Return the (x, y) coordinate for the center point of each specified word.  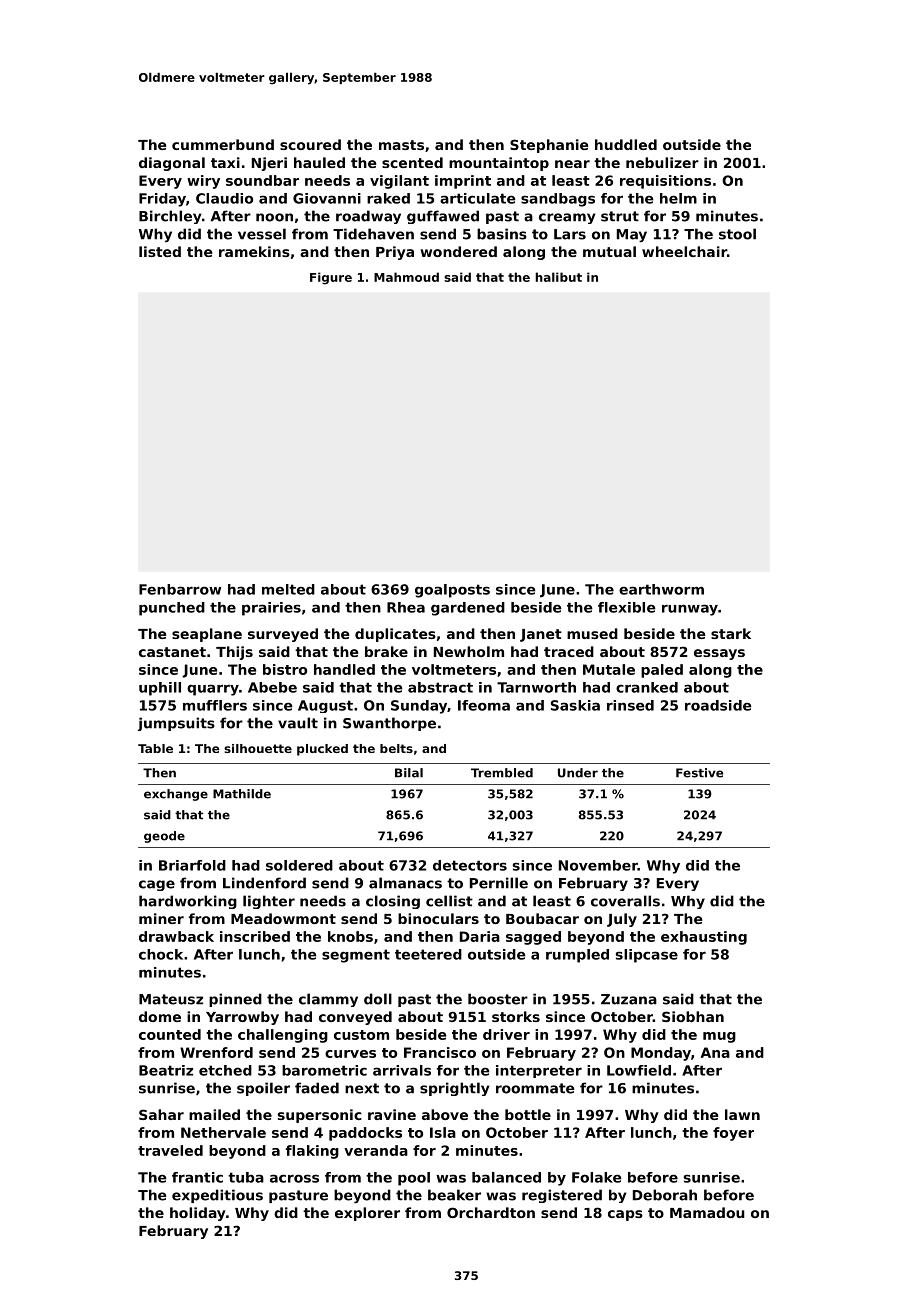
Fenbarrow (180, 589)
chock (161, 954)
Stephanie (549, 146)
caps (625, 1215)
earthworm (661, 589)
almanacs (405, 883)
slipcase (647, 956)
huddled (626, 144)
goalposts (452, 591)
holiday (198, 1214)
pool (414, 1179)
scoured (310, 144)
